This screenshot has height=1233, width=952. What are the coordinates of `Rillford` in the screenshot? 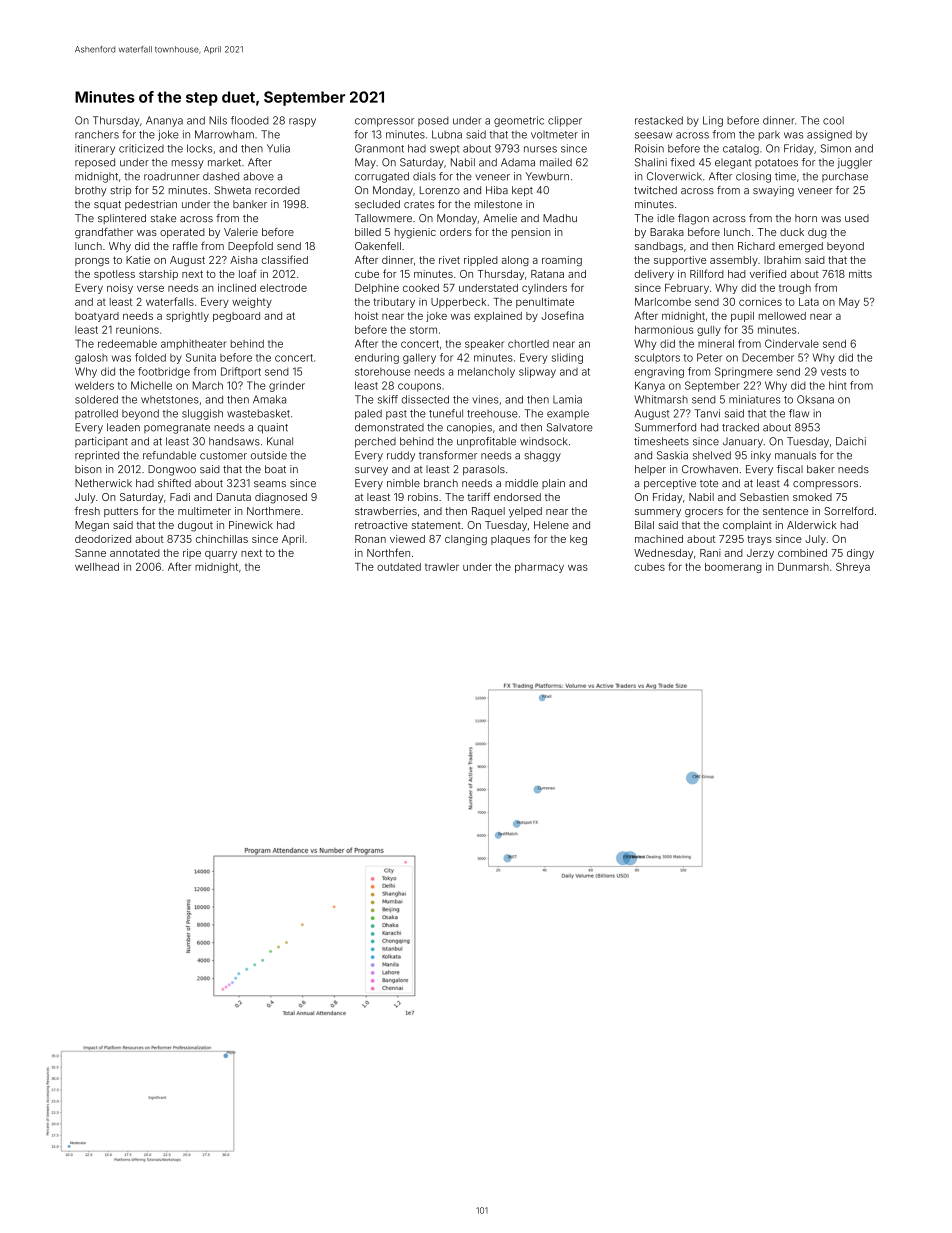 It's located at (707, 273).
